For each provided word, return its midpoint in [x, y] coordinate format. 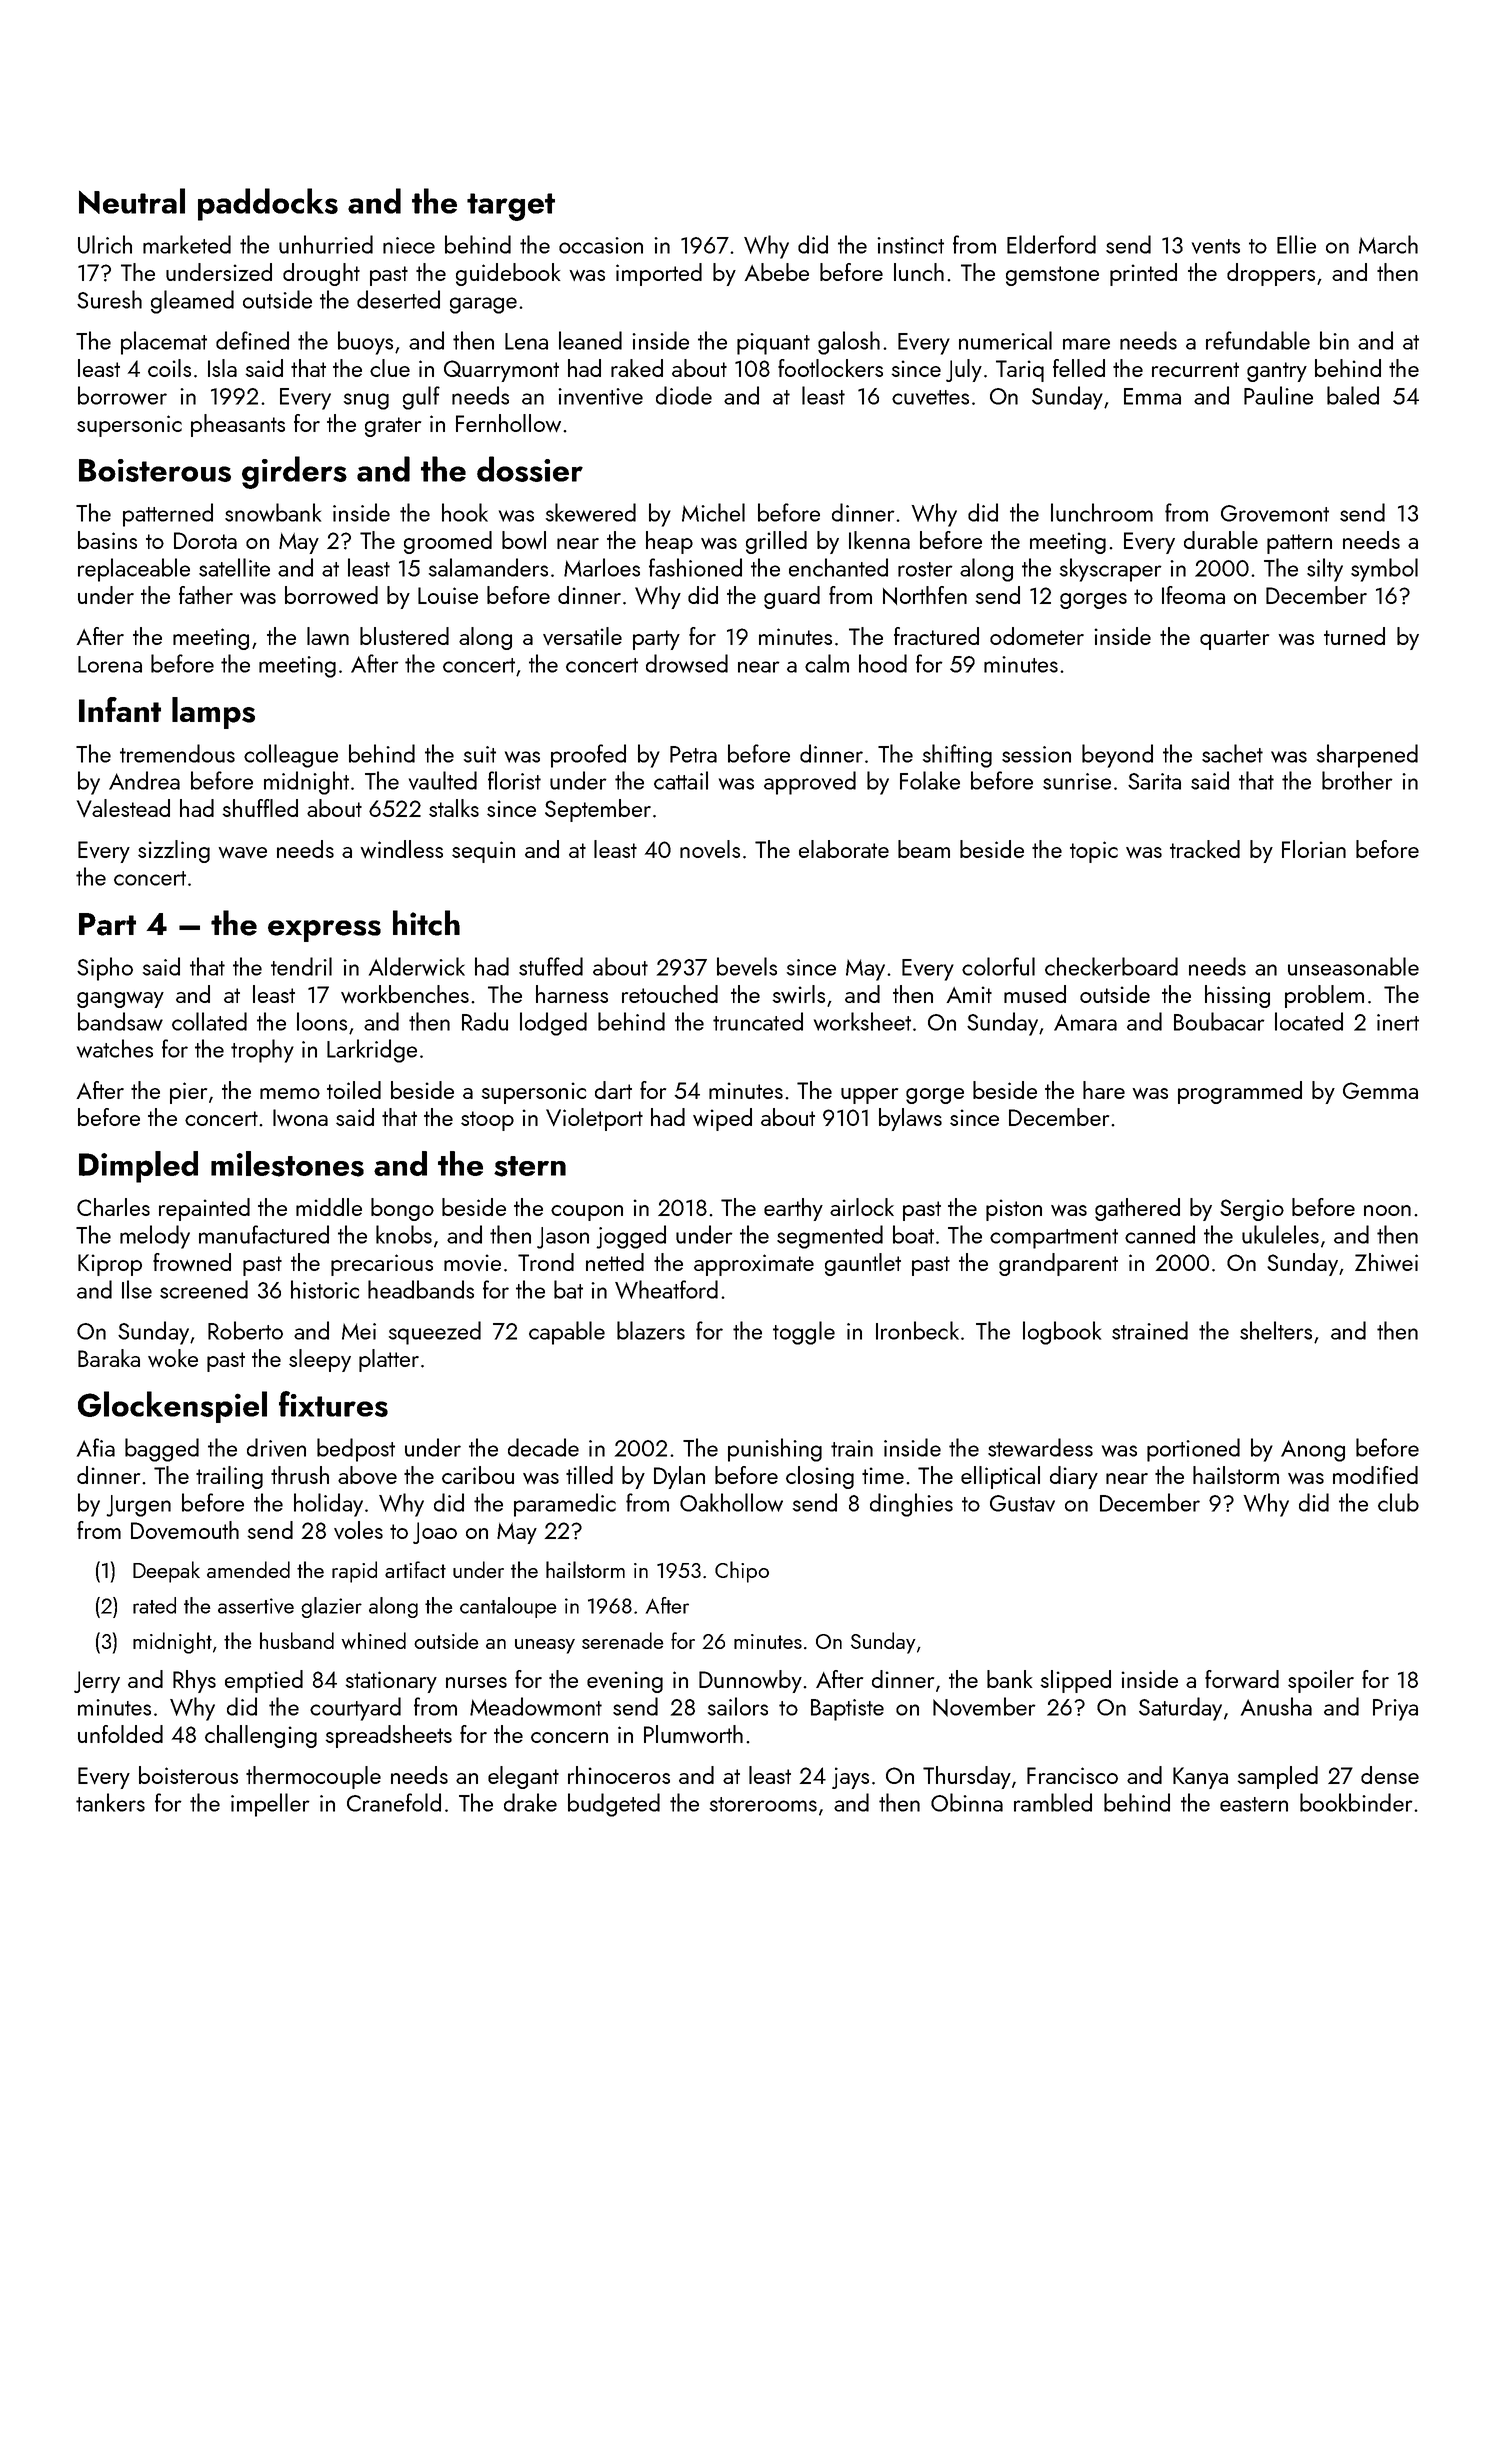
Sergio [1252, 1210]
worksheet [862, 1021]
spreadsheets [389, 1736]
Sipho [105, 969]
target [511, 207]
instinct [910, 245]
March [1388, 244]
